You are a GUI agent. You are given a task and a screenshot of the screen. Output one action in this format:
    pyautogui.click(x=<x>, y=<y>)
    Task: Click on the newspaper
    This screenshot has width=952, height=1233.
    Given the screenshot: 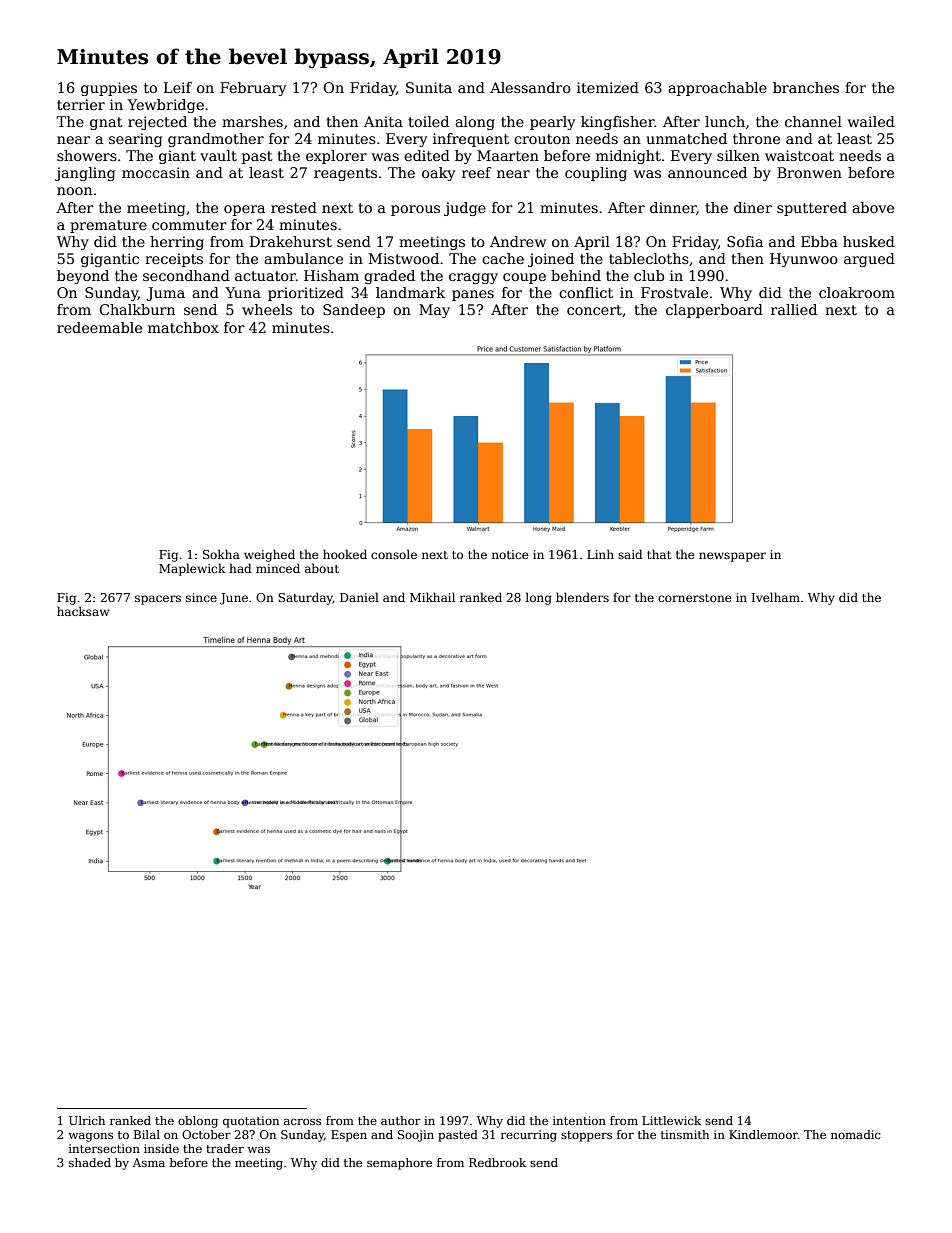 What is the action you would take?
    pyautogui.click(x=732, y=557)
